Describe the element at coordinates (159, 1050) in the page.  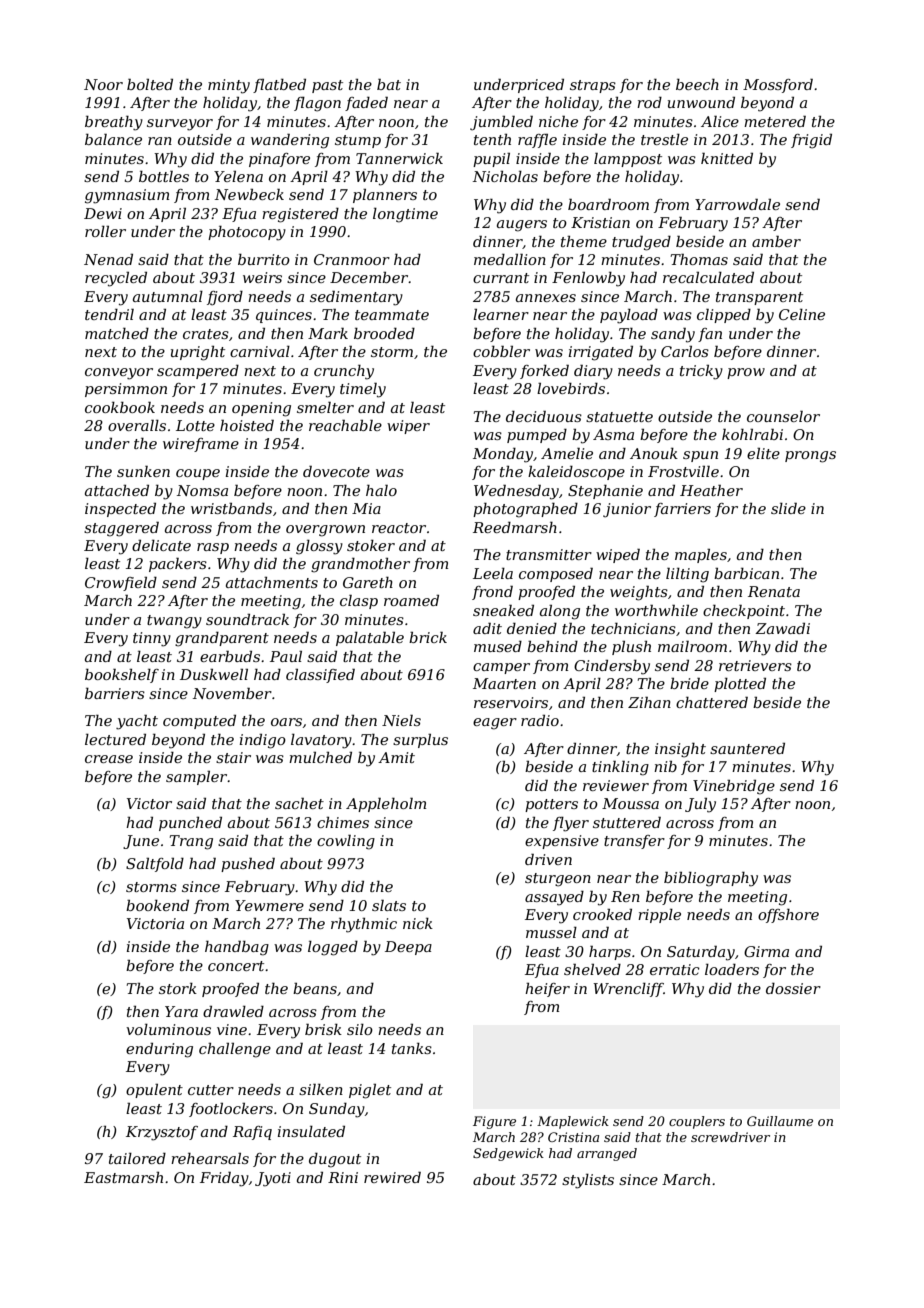
I see `enduring` at that location.
